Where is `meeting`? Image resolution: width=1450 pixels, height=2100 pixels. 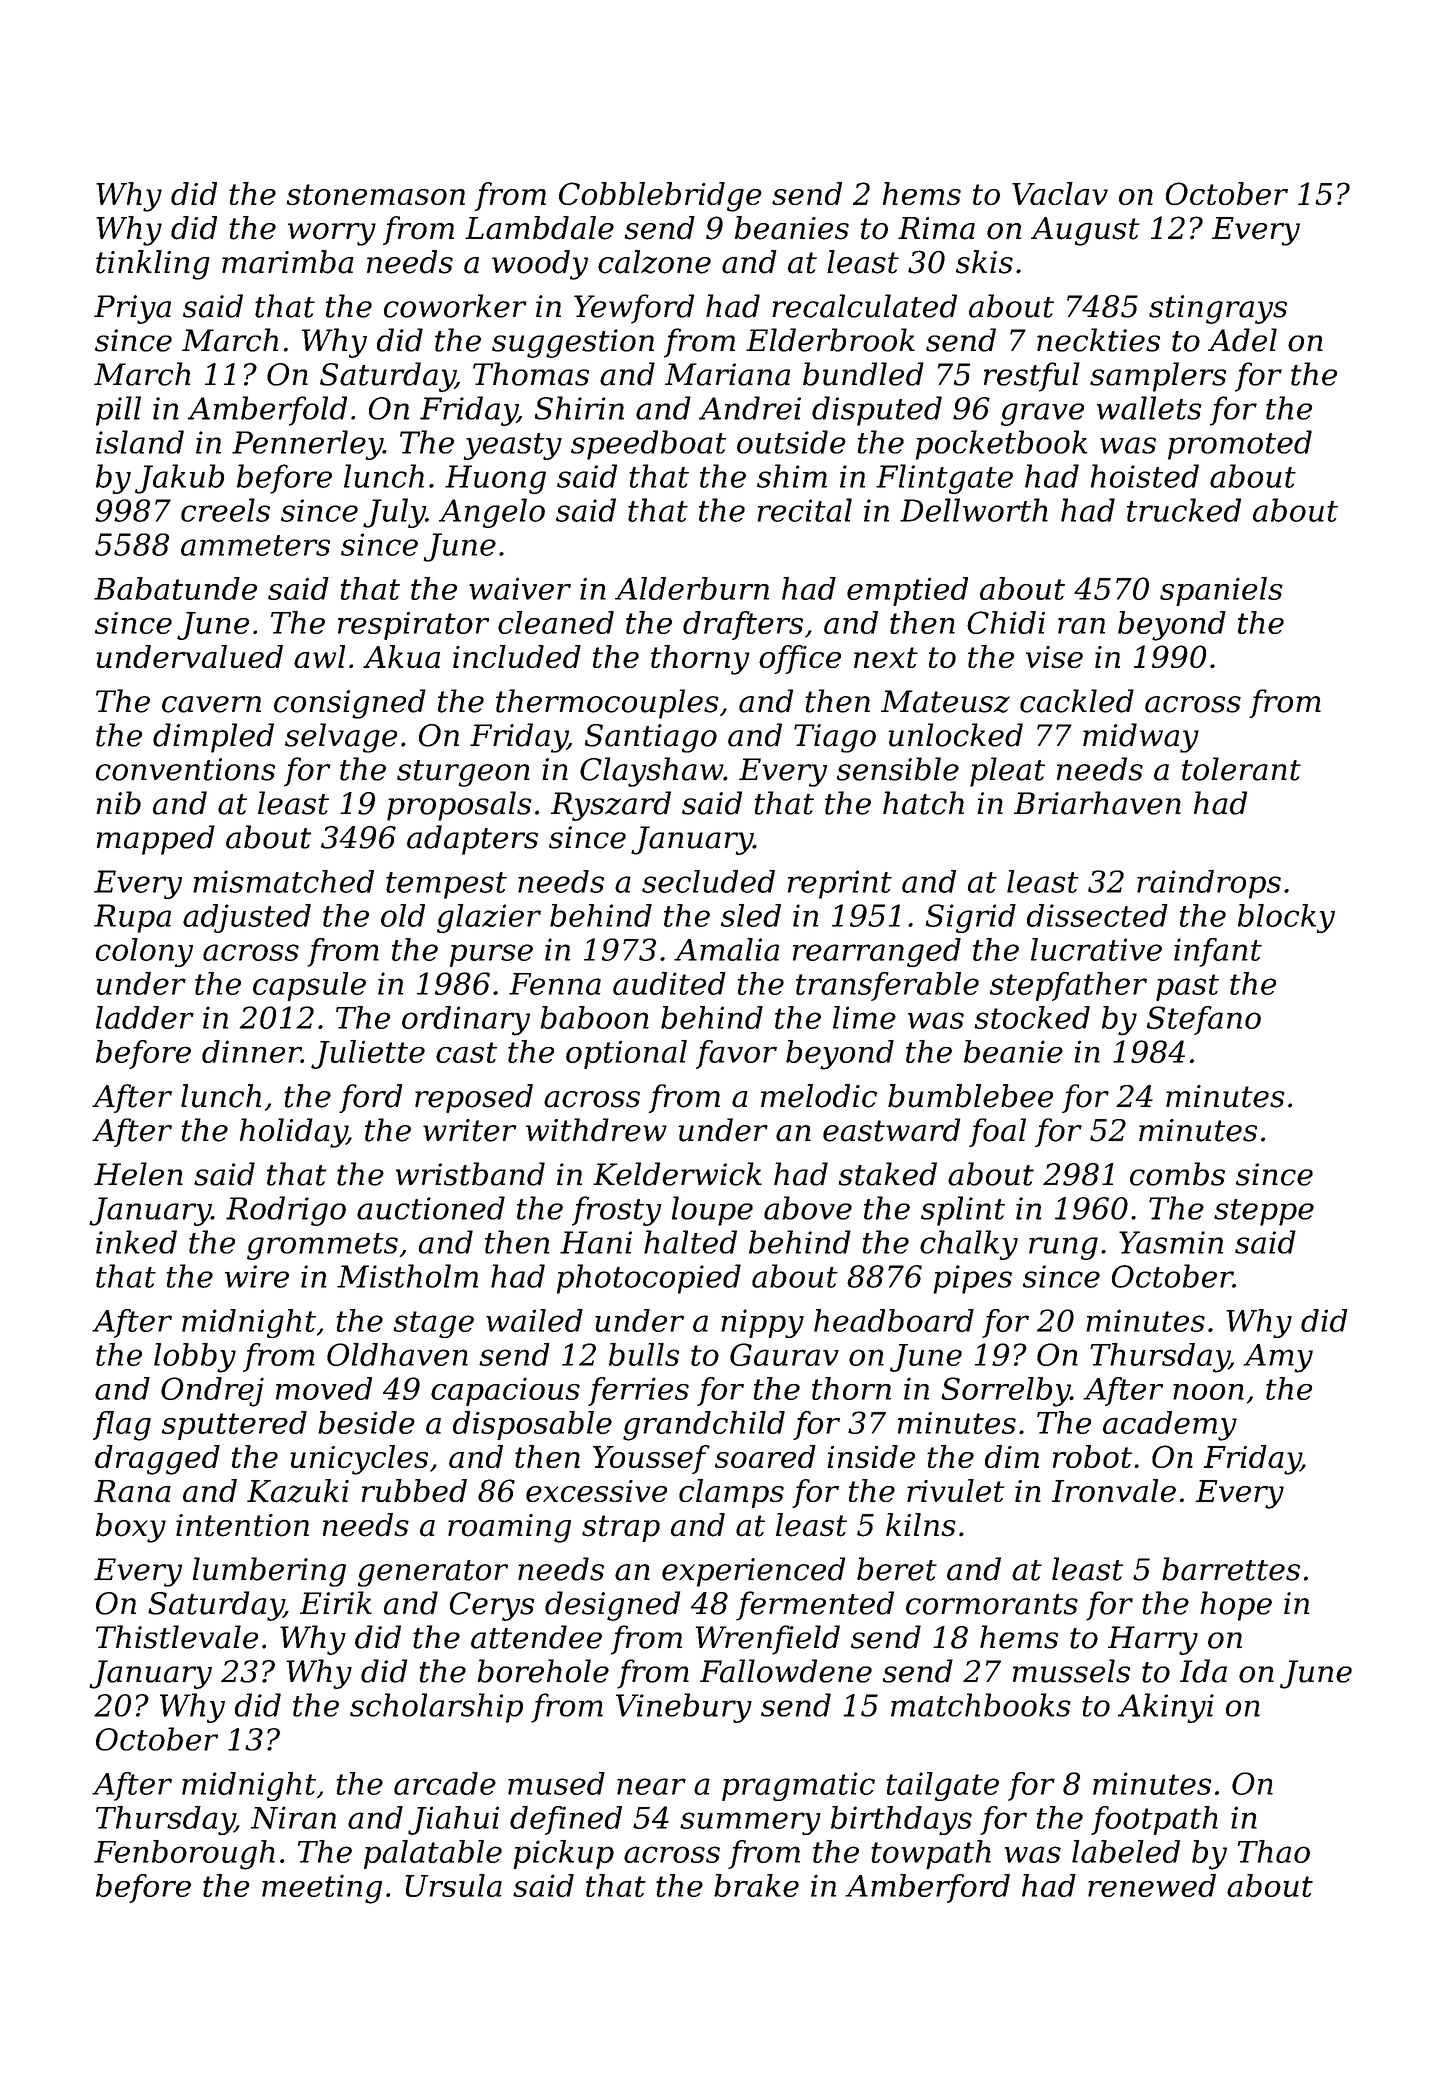
meeting is located at coordinates (322, 1889).
